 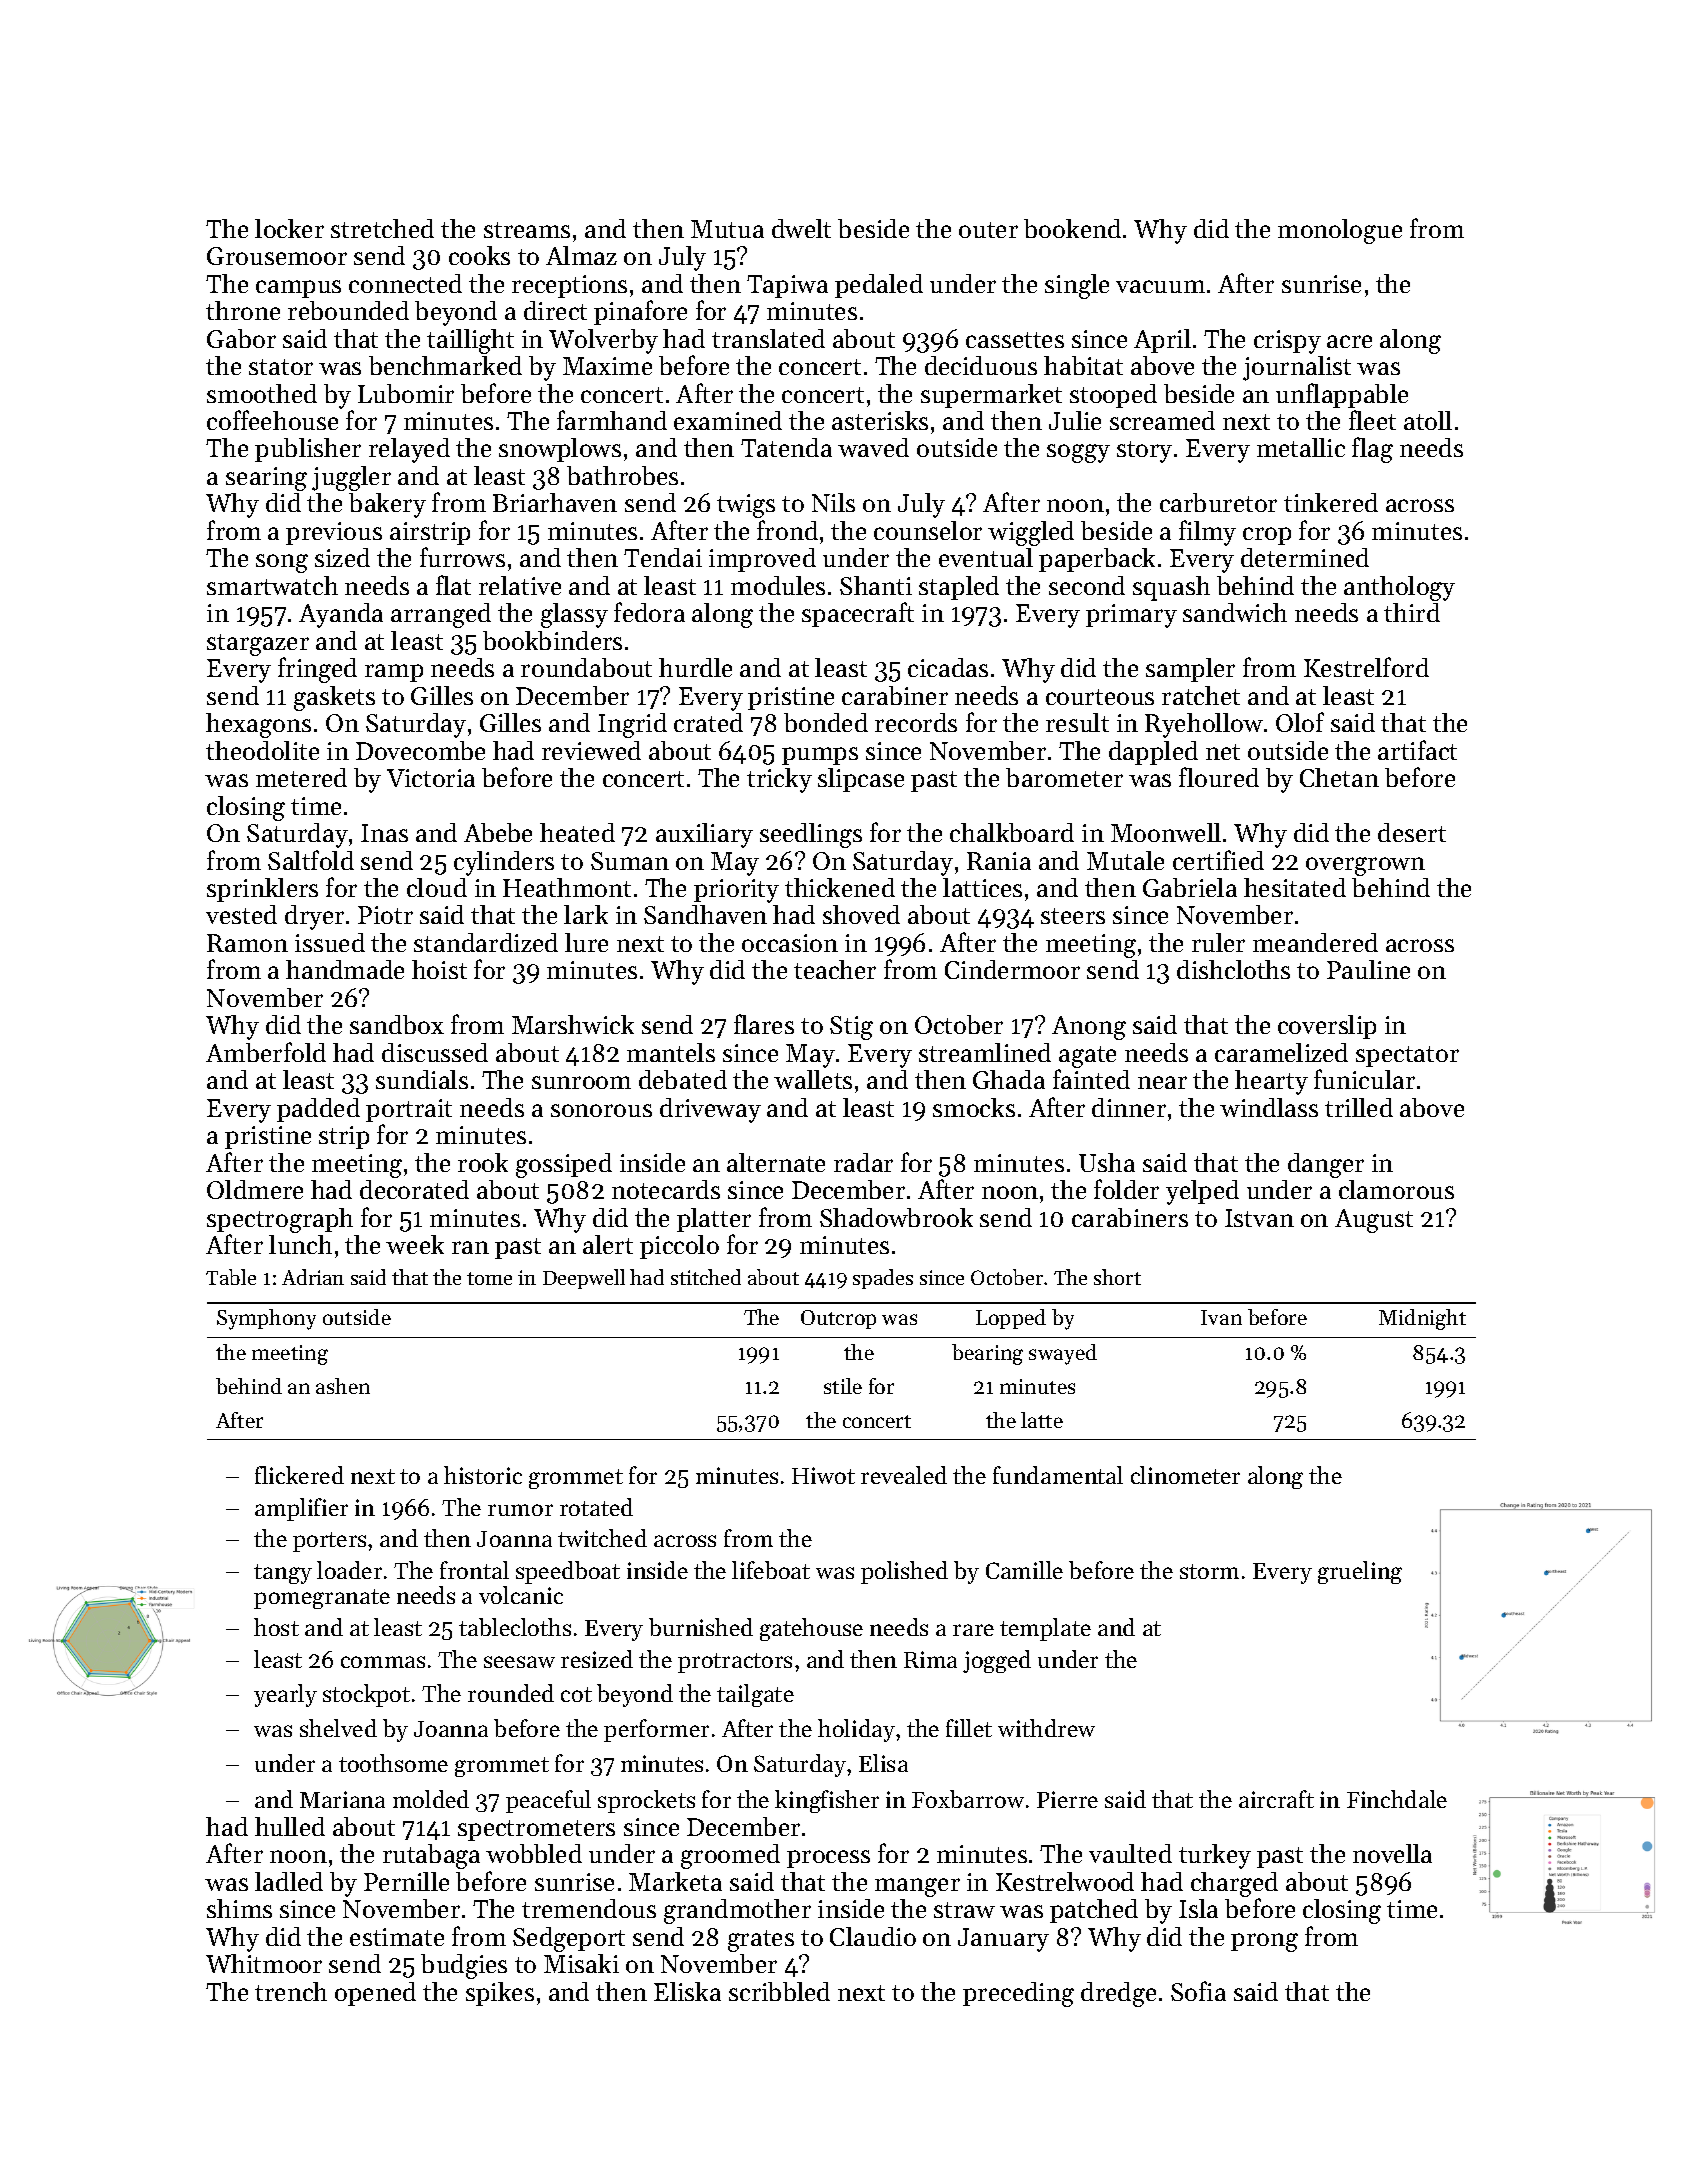 What do you see at coordinates (1202, 1192) in the document?
I see `yelped` at bounding box center [1202, 1192].
